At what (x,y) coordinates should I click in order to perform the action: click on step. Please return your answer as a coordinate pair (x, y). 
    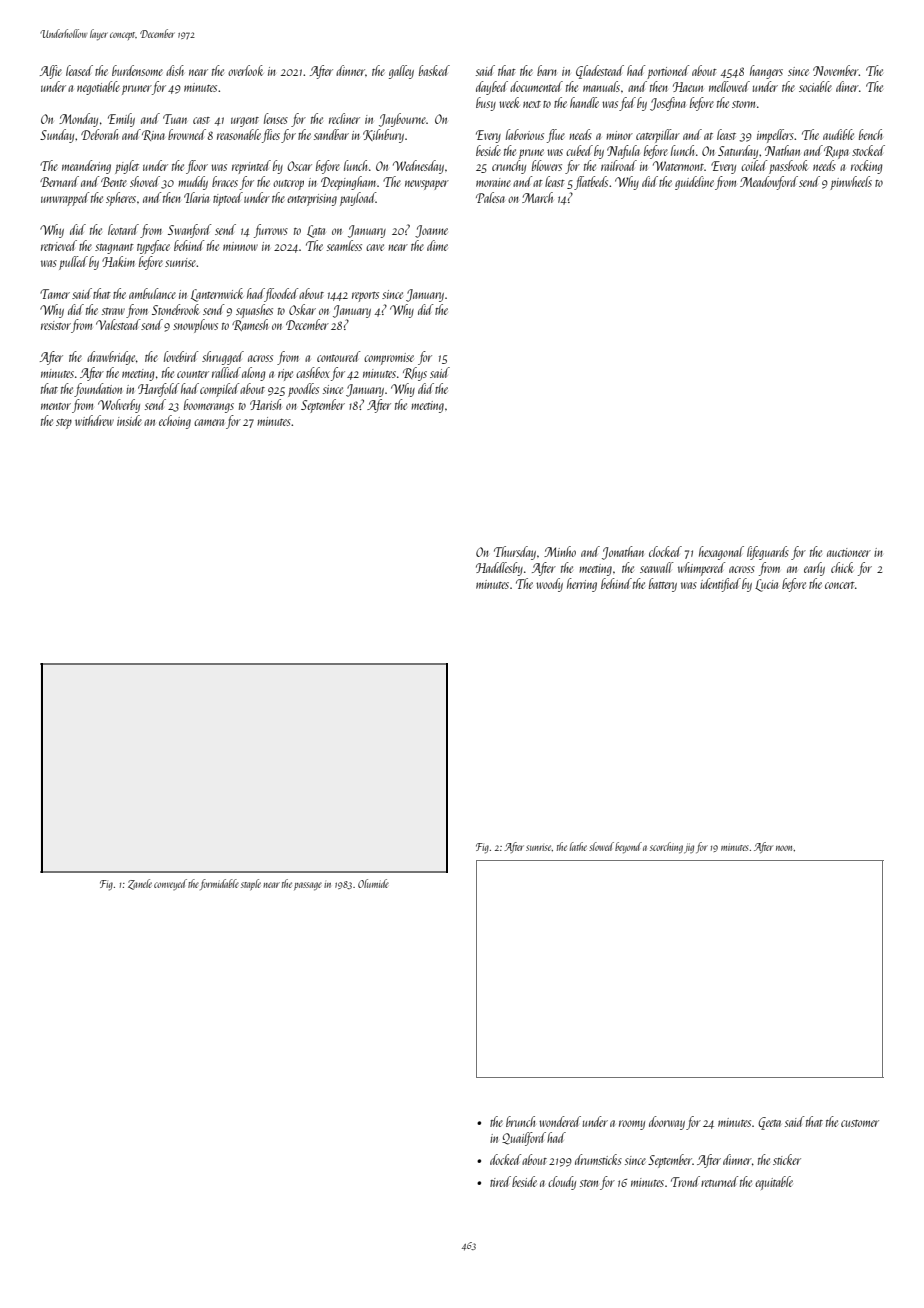
    Looking at the image, I should click on (64, 424).
